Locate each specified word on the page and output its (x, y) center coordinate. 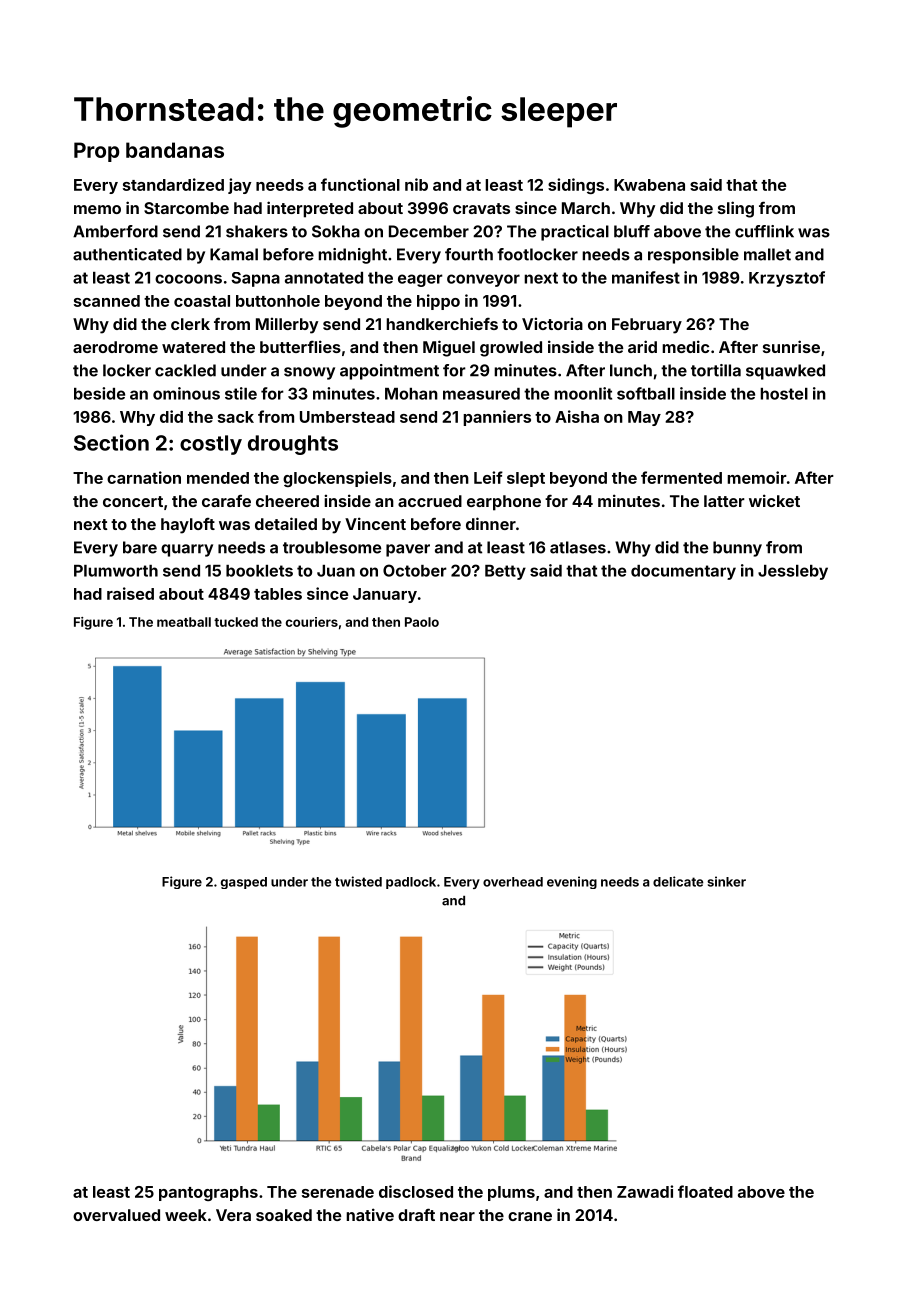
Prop (96, 152)
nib (416, 184)
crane (530, 1216)
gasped (244, 883)
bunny (737, 549)
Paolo (422, 622)
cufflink (764, 231)
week (186, 1215)
